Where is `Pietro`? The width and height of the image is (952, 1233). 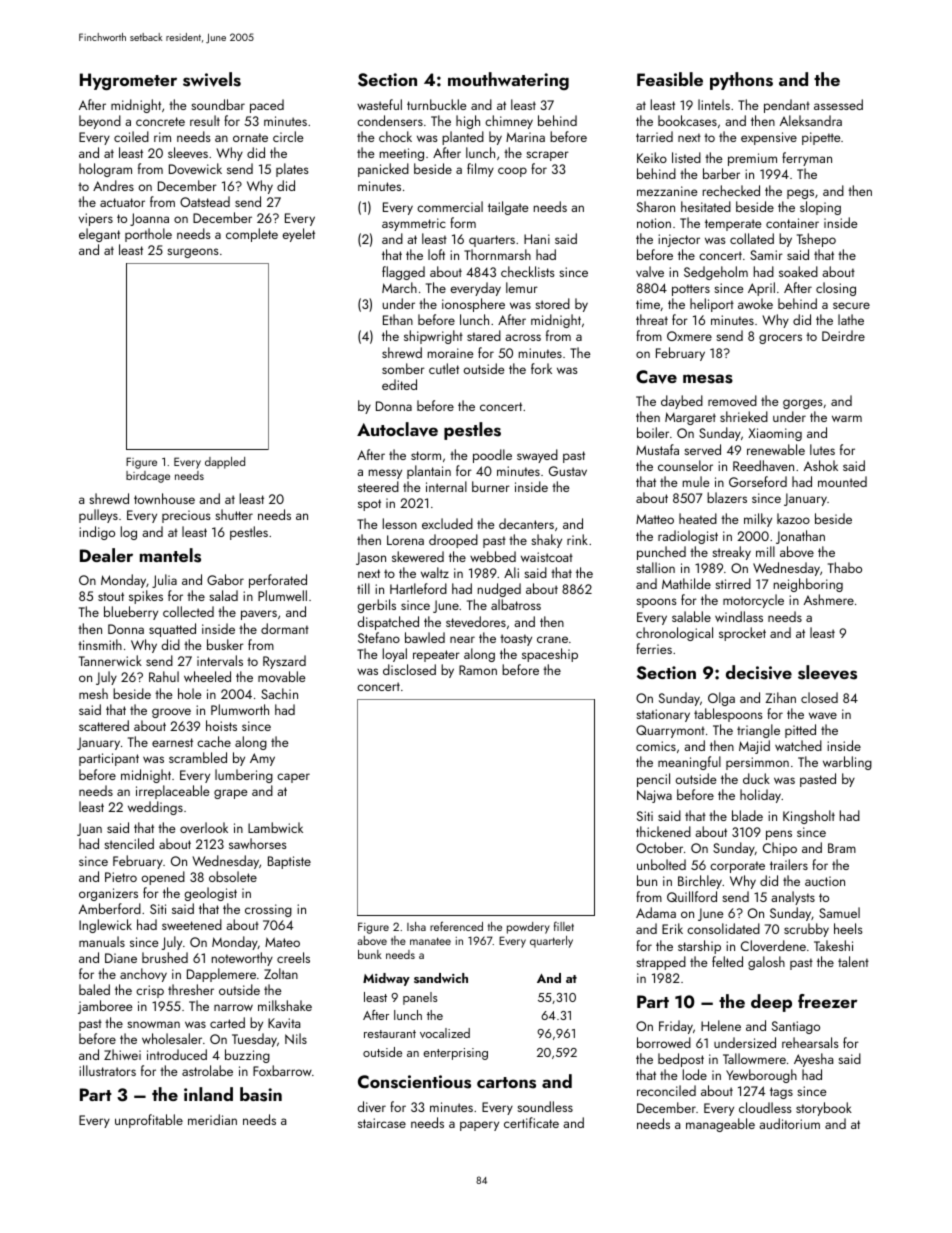 Pietro is located at coordinates (121, 877).
